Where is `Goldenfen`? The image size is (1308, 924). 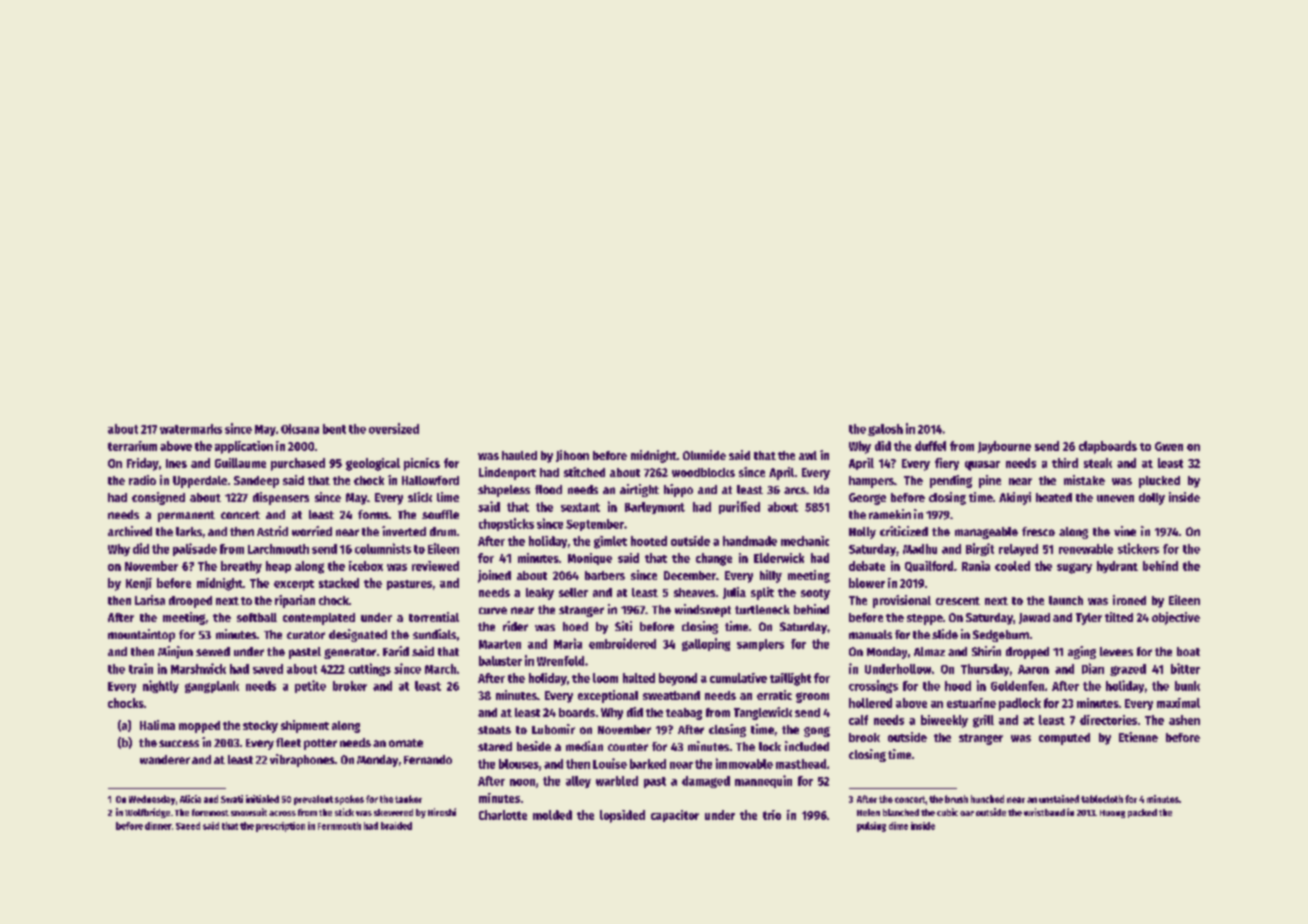
Goldenfen is located at coordinates (1017, 686).
